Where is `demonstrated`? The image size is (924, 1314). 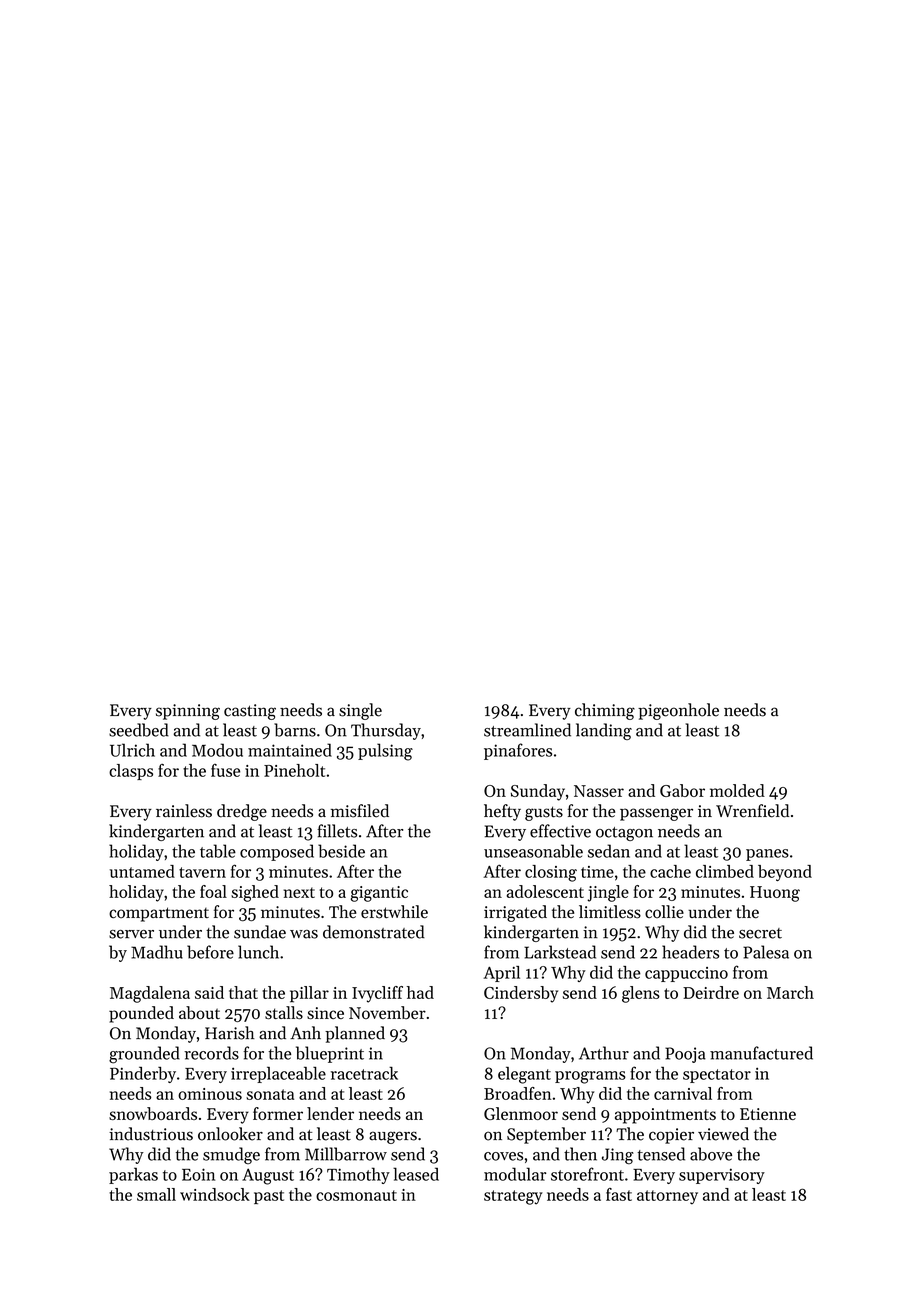 demonstrated is located at coordinates (374, 932).
